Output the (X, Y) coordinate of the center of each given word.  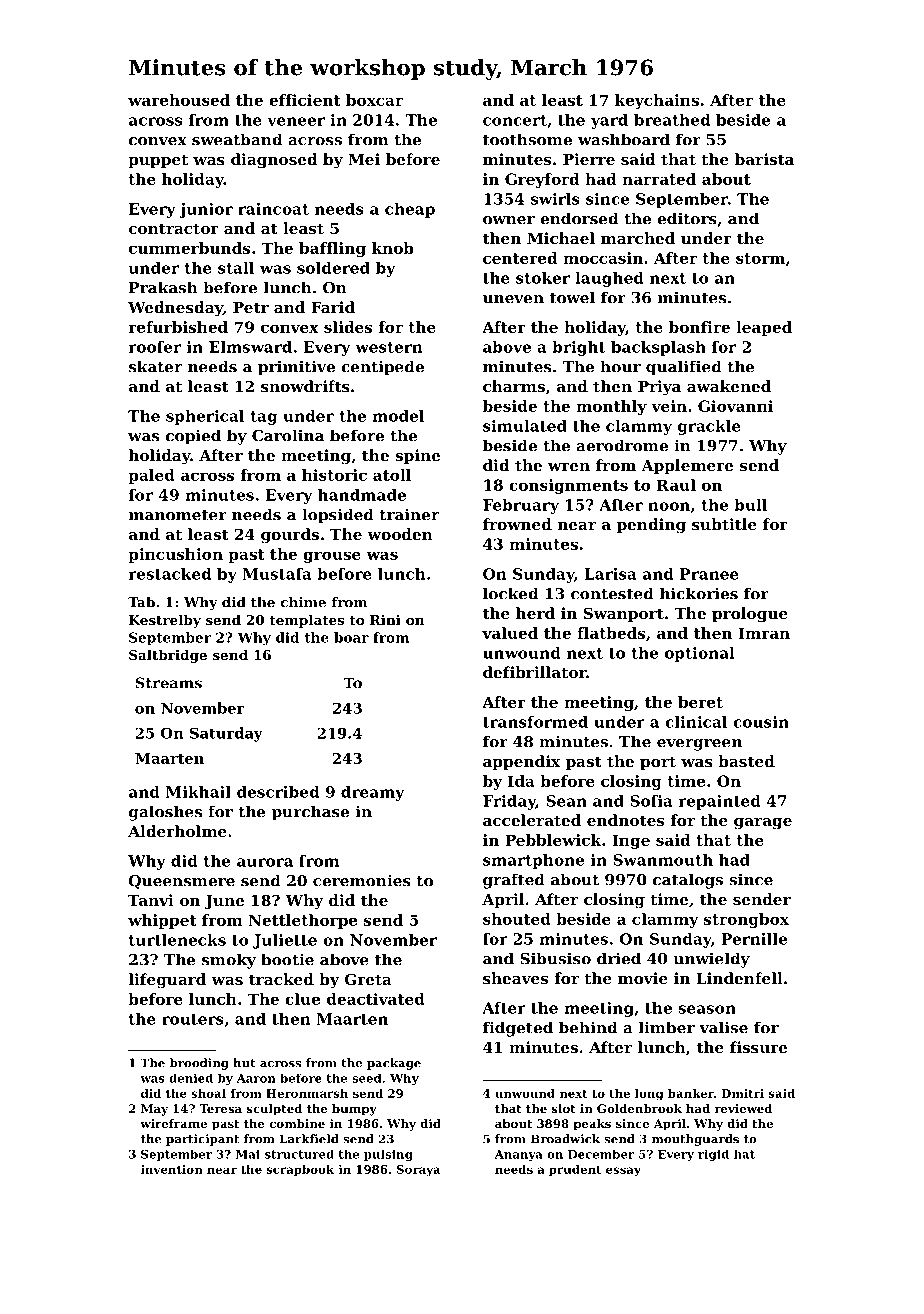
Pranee (709, 574)
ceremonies (362, 880)
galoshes (165, 813)
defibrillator (534, 672)
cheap (410, 210)
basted (746, 761)
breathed (672, 120)
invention (172, 1169)
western (389, 347)
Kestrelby (165, 621)
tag (263, 418)
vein (669, 406)
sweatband (237, 139)
